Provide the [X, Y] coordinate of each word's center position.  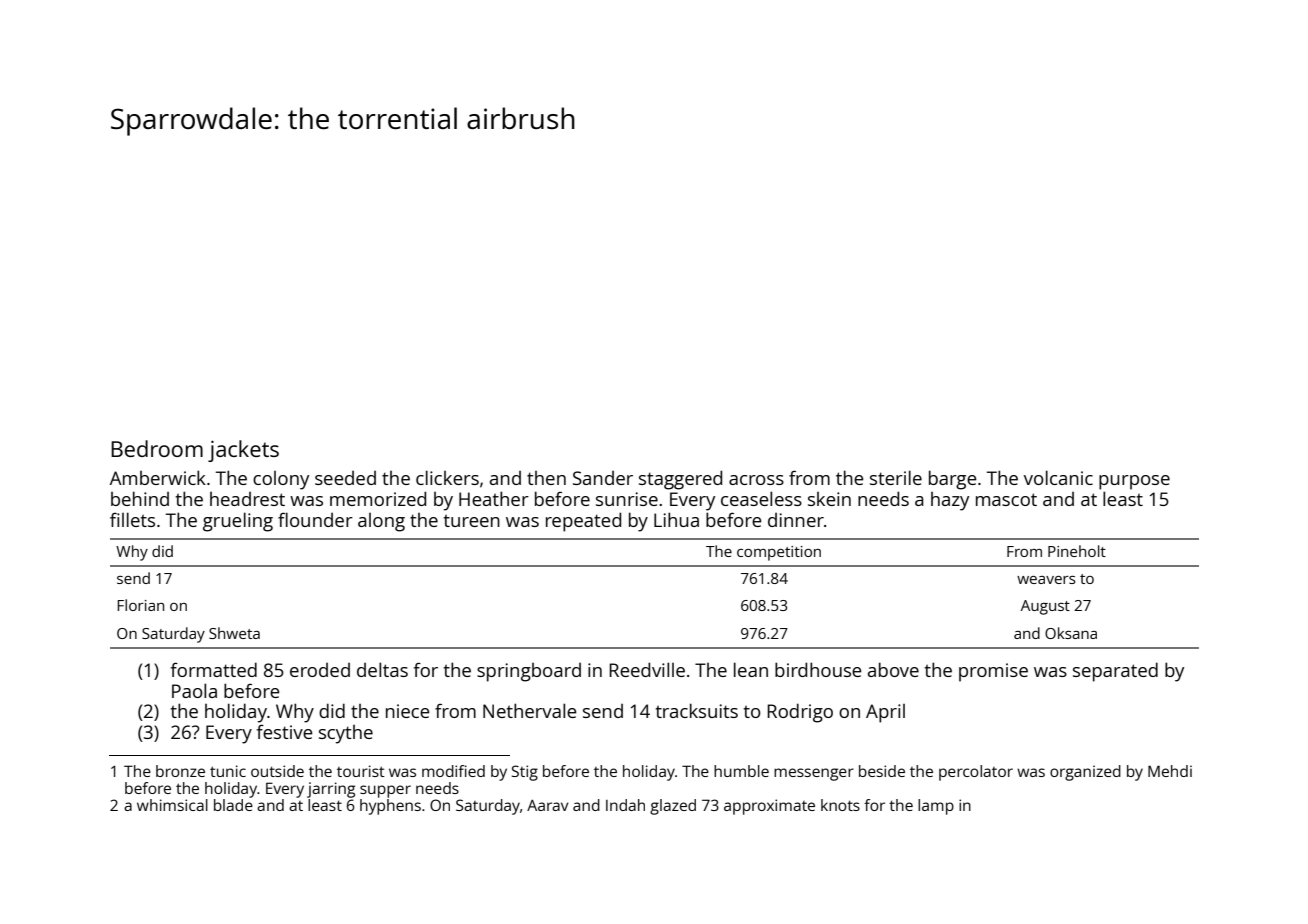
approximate [769, 807]
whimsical [172, 805]
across [756, 480]
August [1045, 607]
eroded [320, 670]
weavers [1046, 580]
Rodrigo [800, 713]
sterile [896, 477]
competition [779, 553]
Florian [140, 605]
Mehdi [1170, 771]
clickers [447, 477]
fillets [132, 519]
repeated [583, 522]
